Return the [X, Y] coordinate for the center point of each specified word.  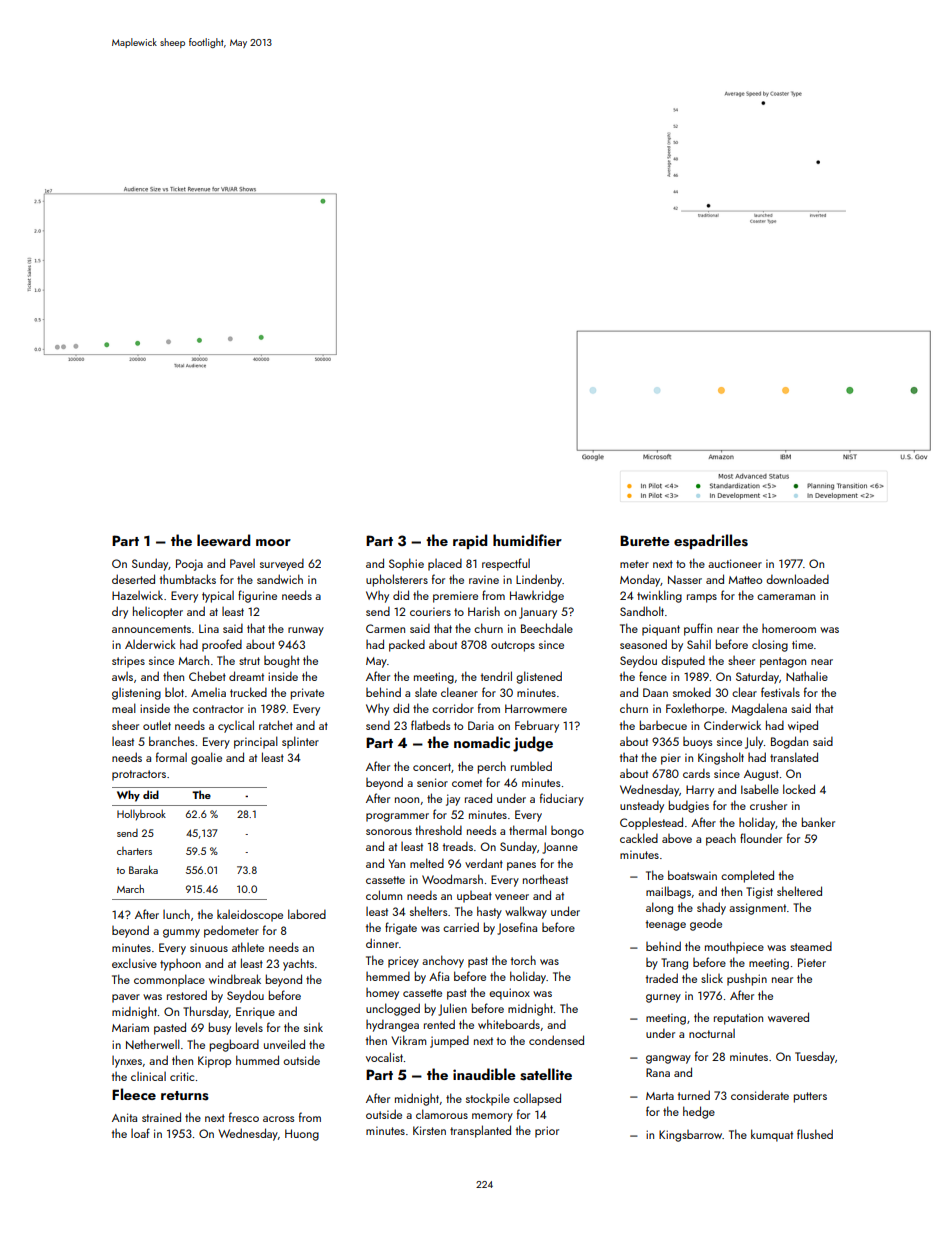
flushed [815, 1134]
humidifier [527, 540]
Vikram [409, 1040]
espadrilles [711, 541]
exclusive [134, 963]
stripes [128, 662]
